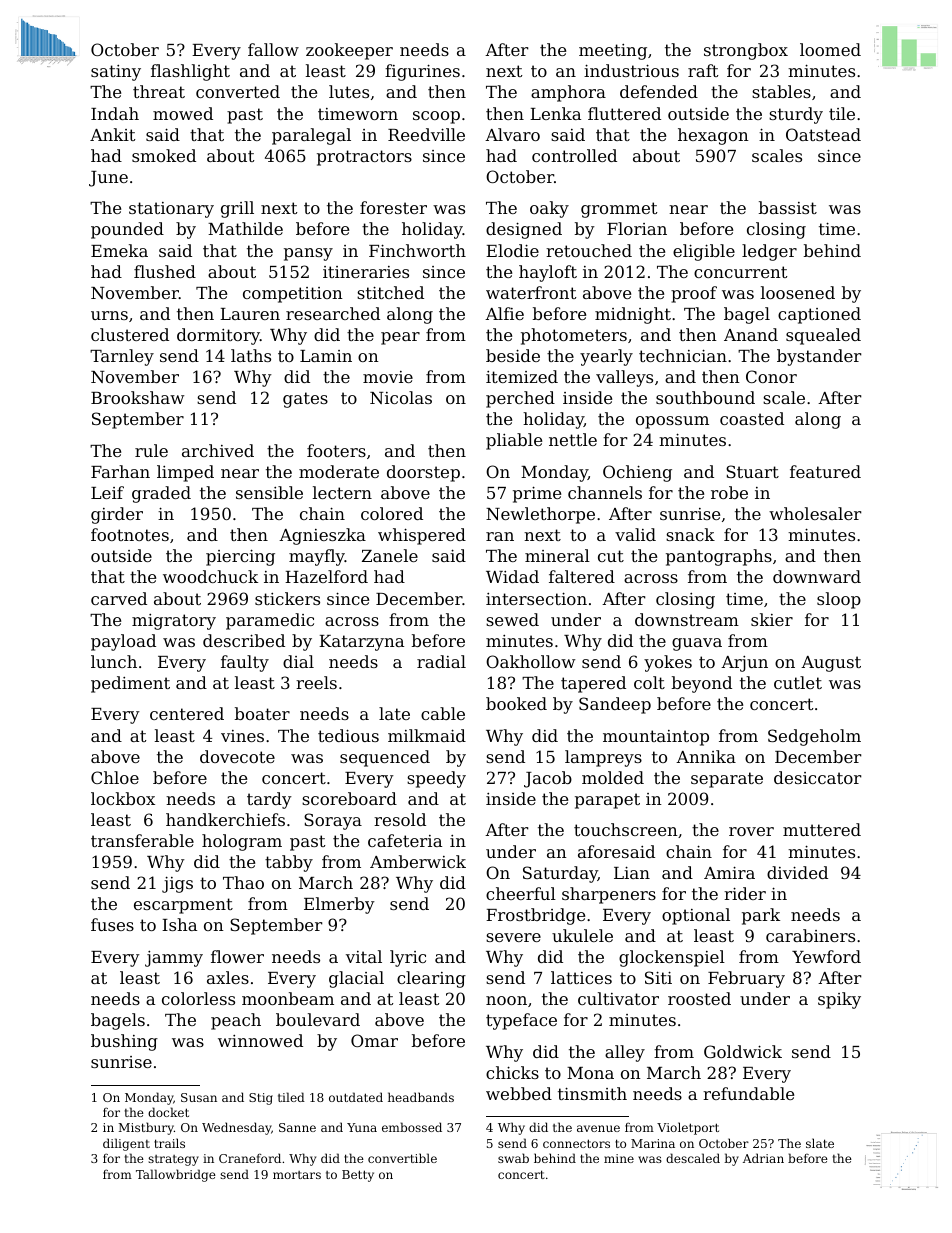  What do you see at coordinates (798, 682) in the image?
I see `cutlet` at bounding box center [798, 682].
